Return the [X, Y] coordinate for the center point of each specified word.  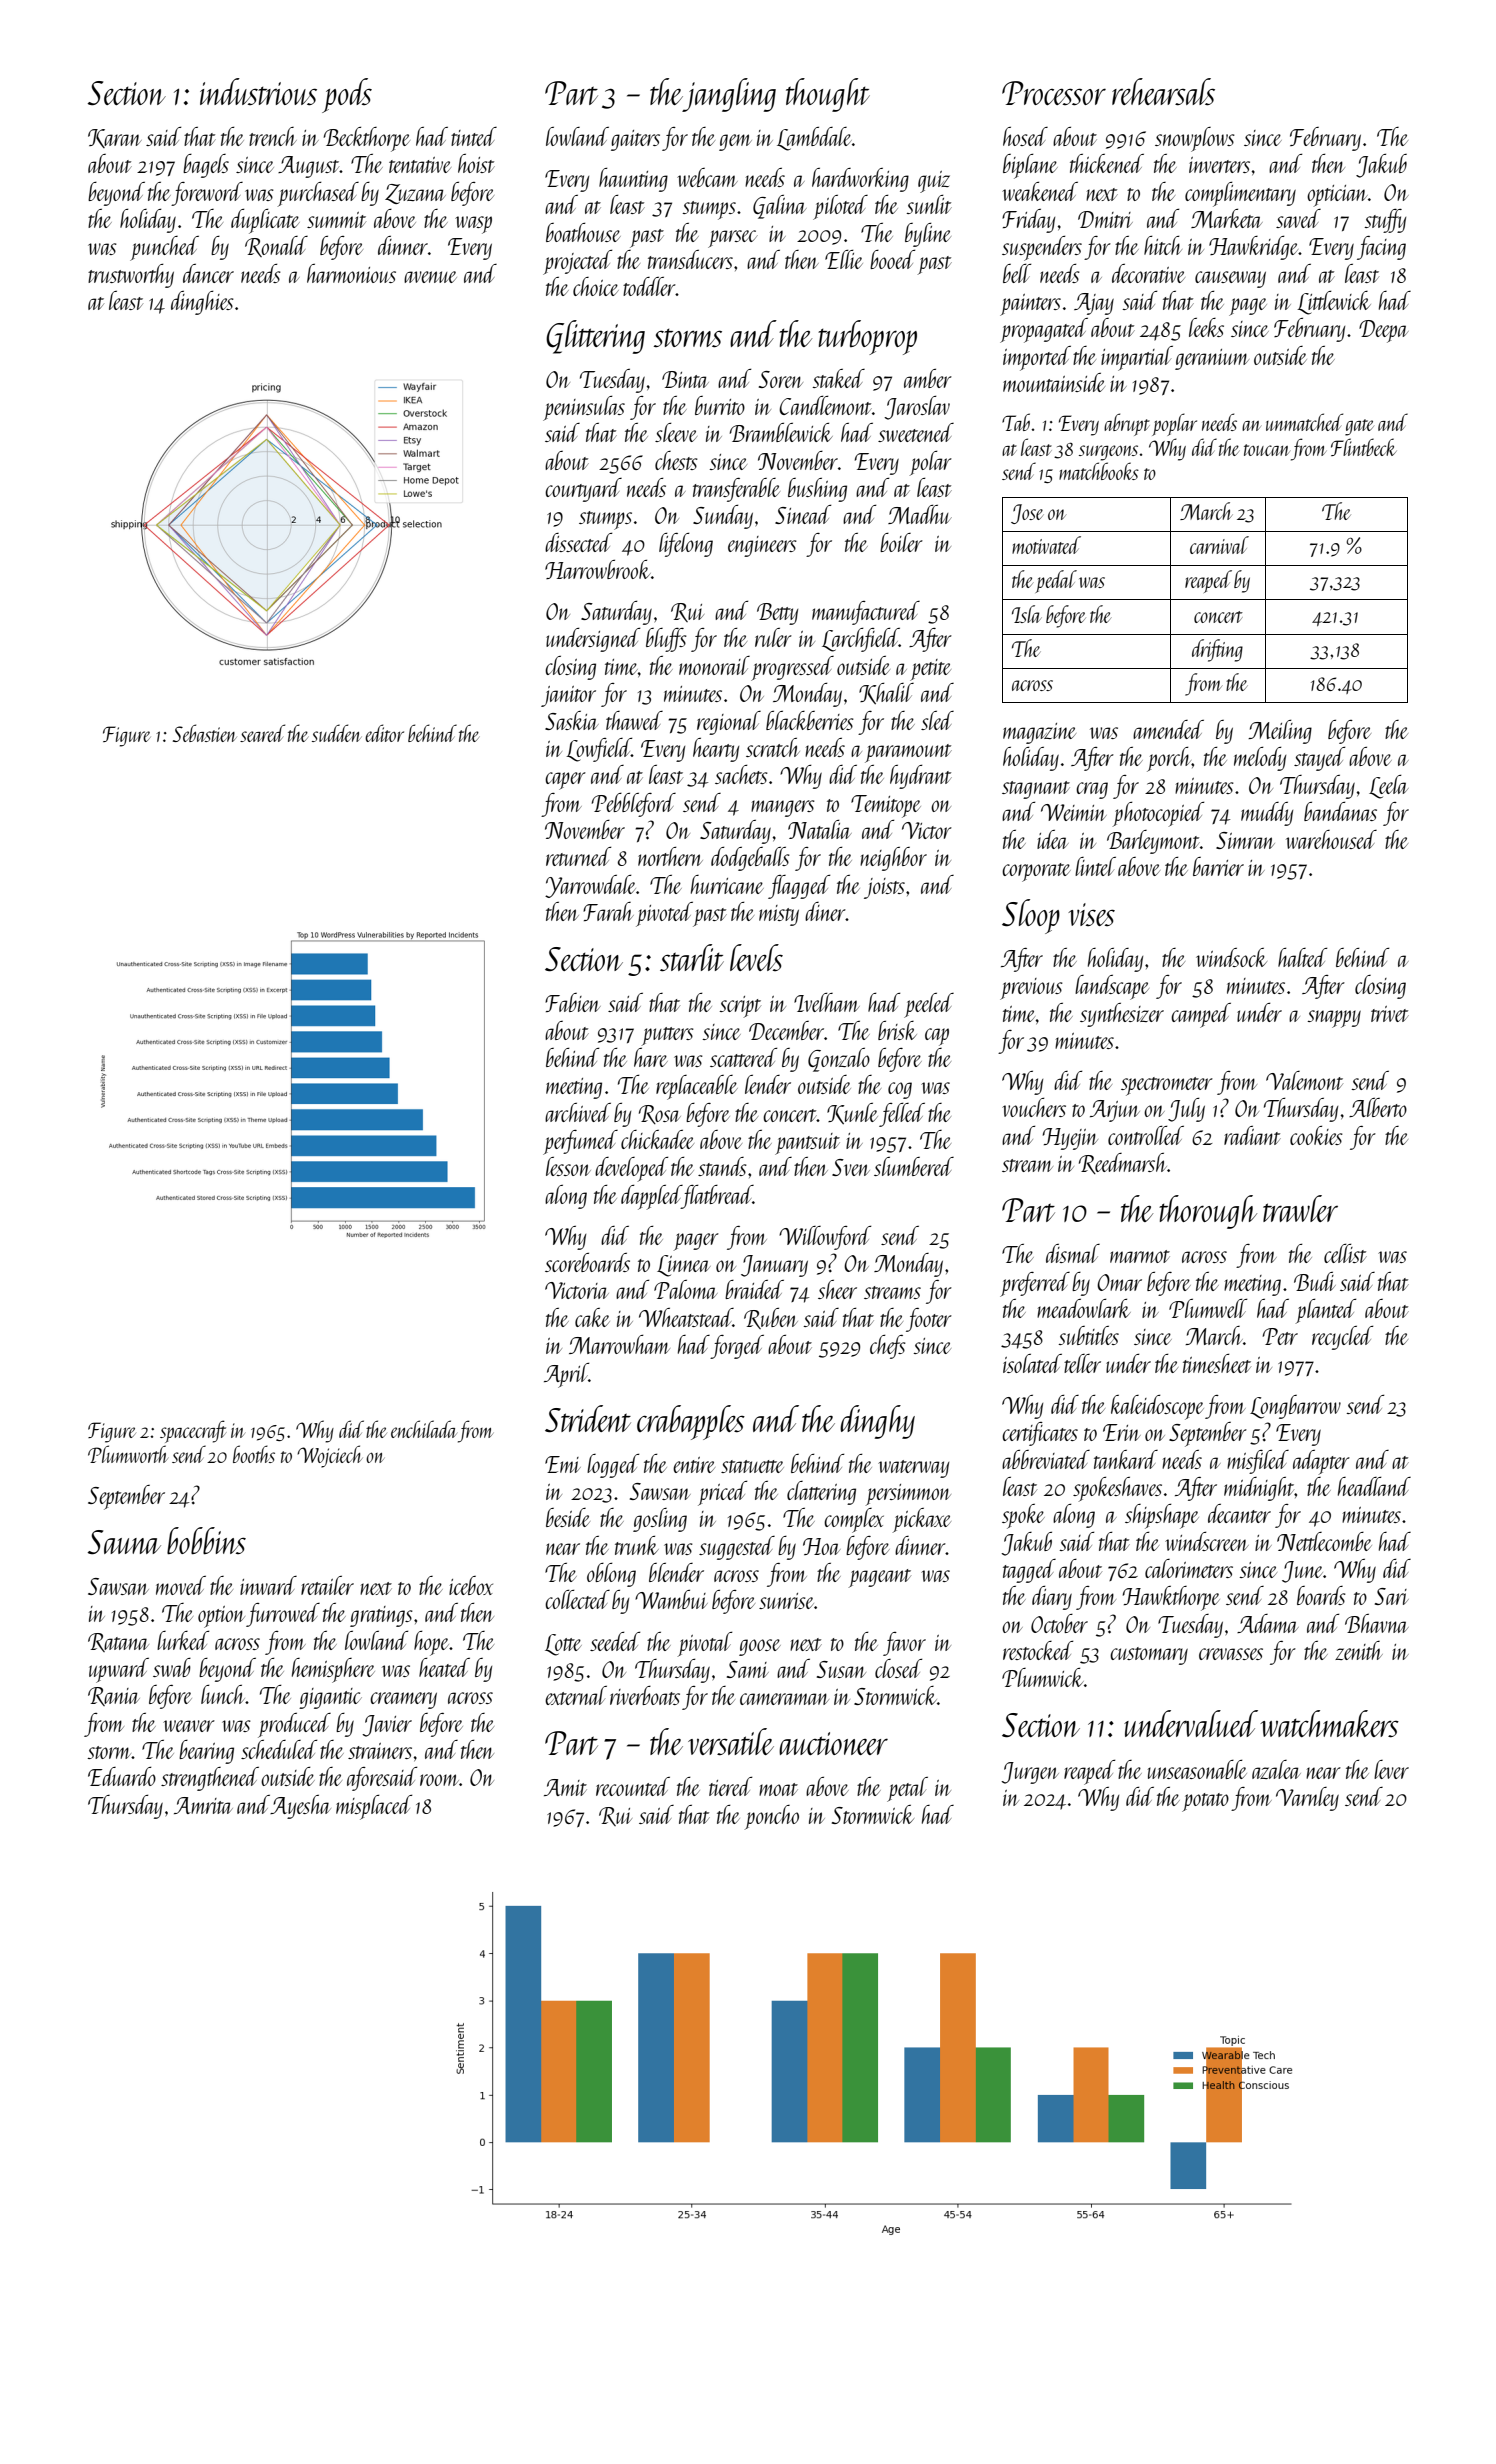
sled [937, 720]
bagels [206, 166]
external [576, 1695]
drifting [1217, 650]
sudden [336, 733]
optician [1337, 196]
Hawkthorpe [1171, 1598]
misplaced [374, 1807]
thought [828, 95]
